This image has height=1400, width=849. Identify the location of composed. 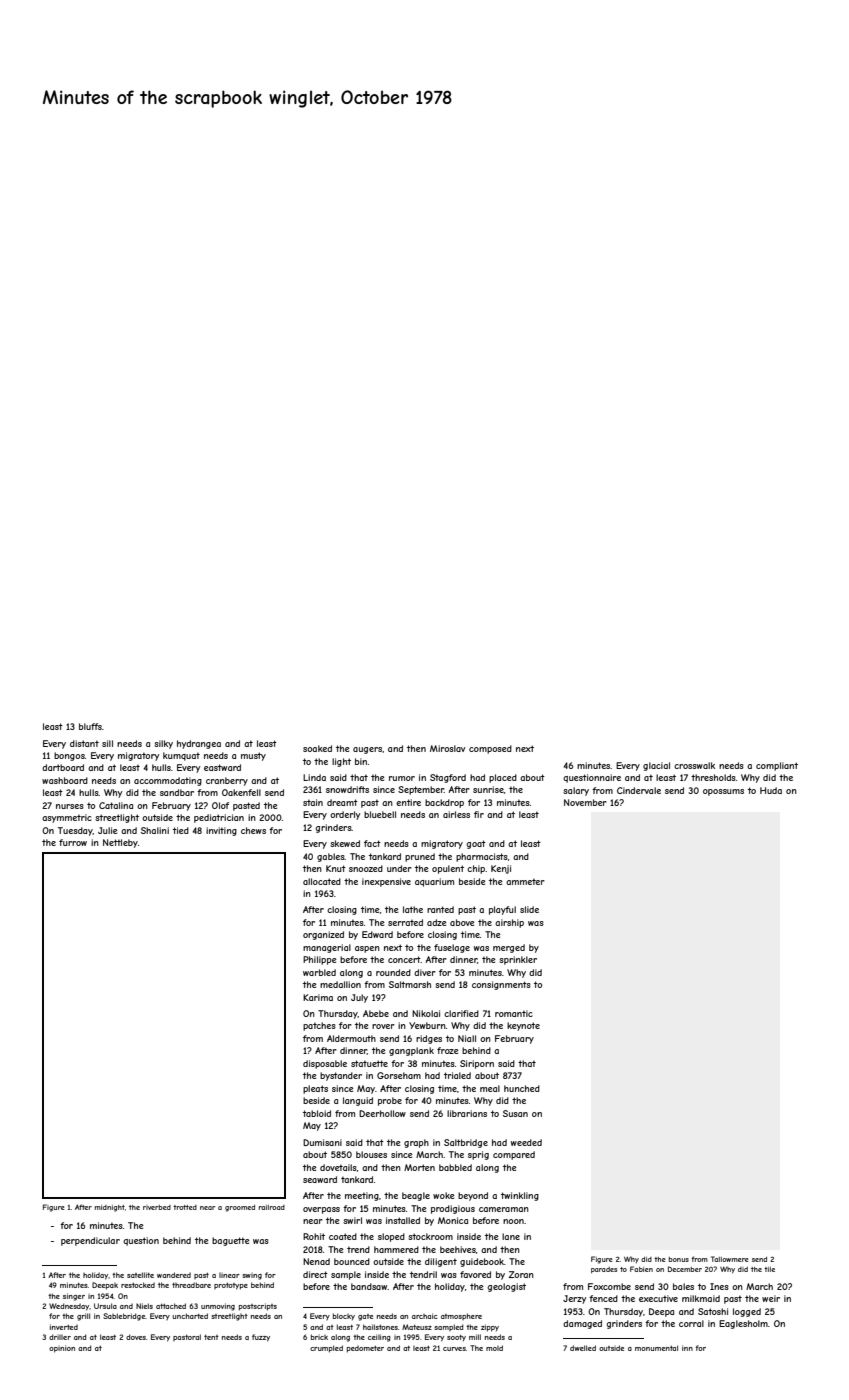
(490, 749).
